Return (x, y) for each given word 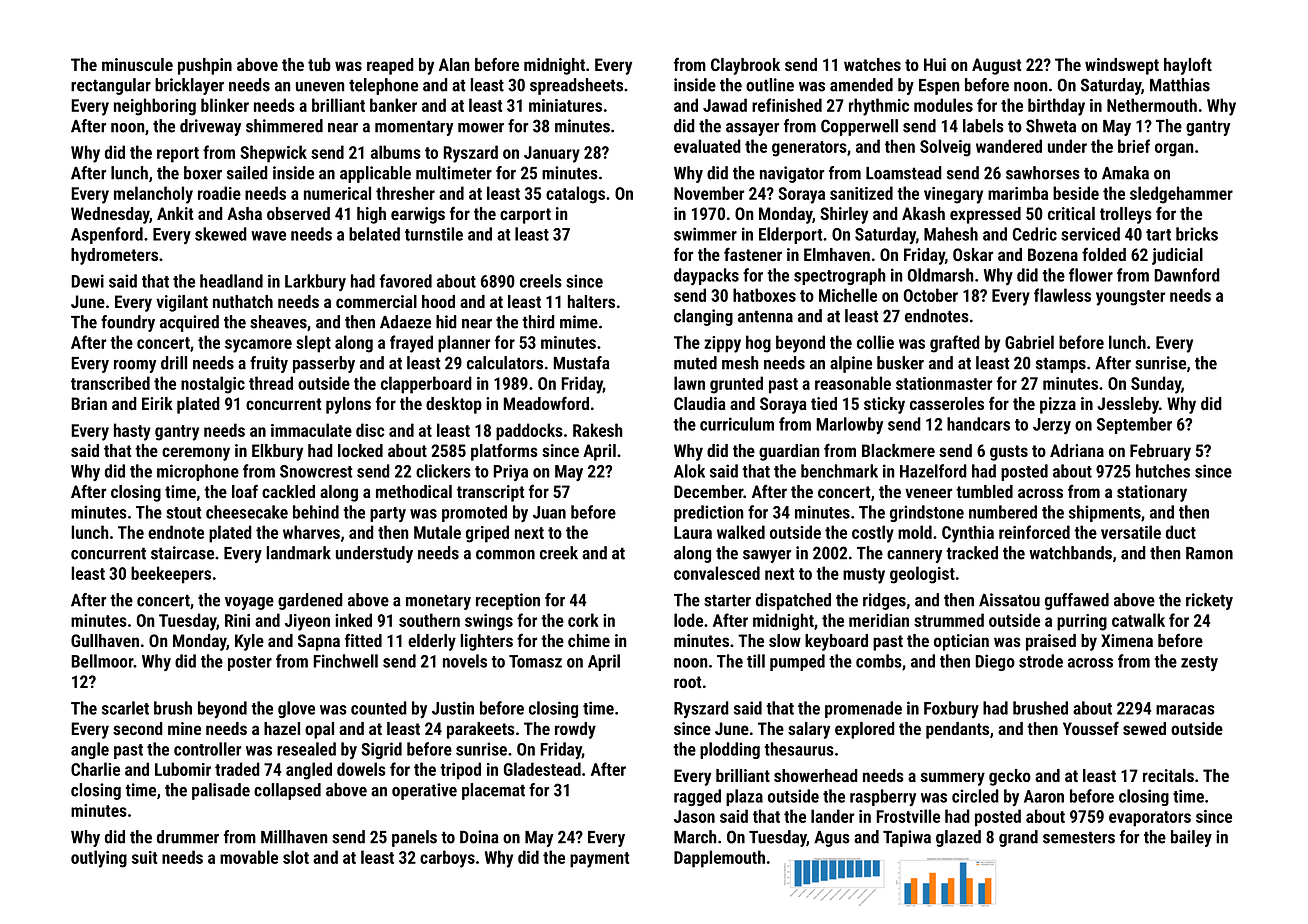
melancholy (153, 195)
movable (249, 857)
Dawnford (1187, 275)
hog (758, 344)
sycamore (258, 346)
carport (525, 216)
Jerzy (1052, 426)
